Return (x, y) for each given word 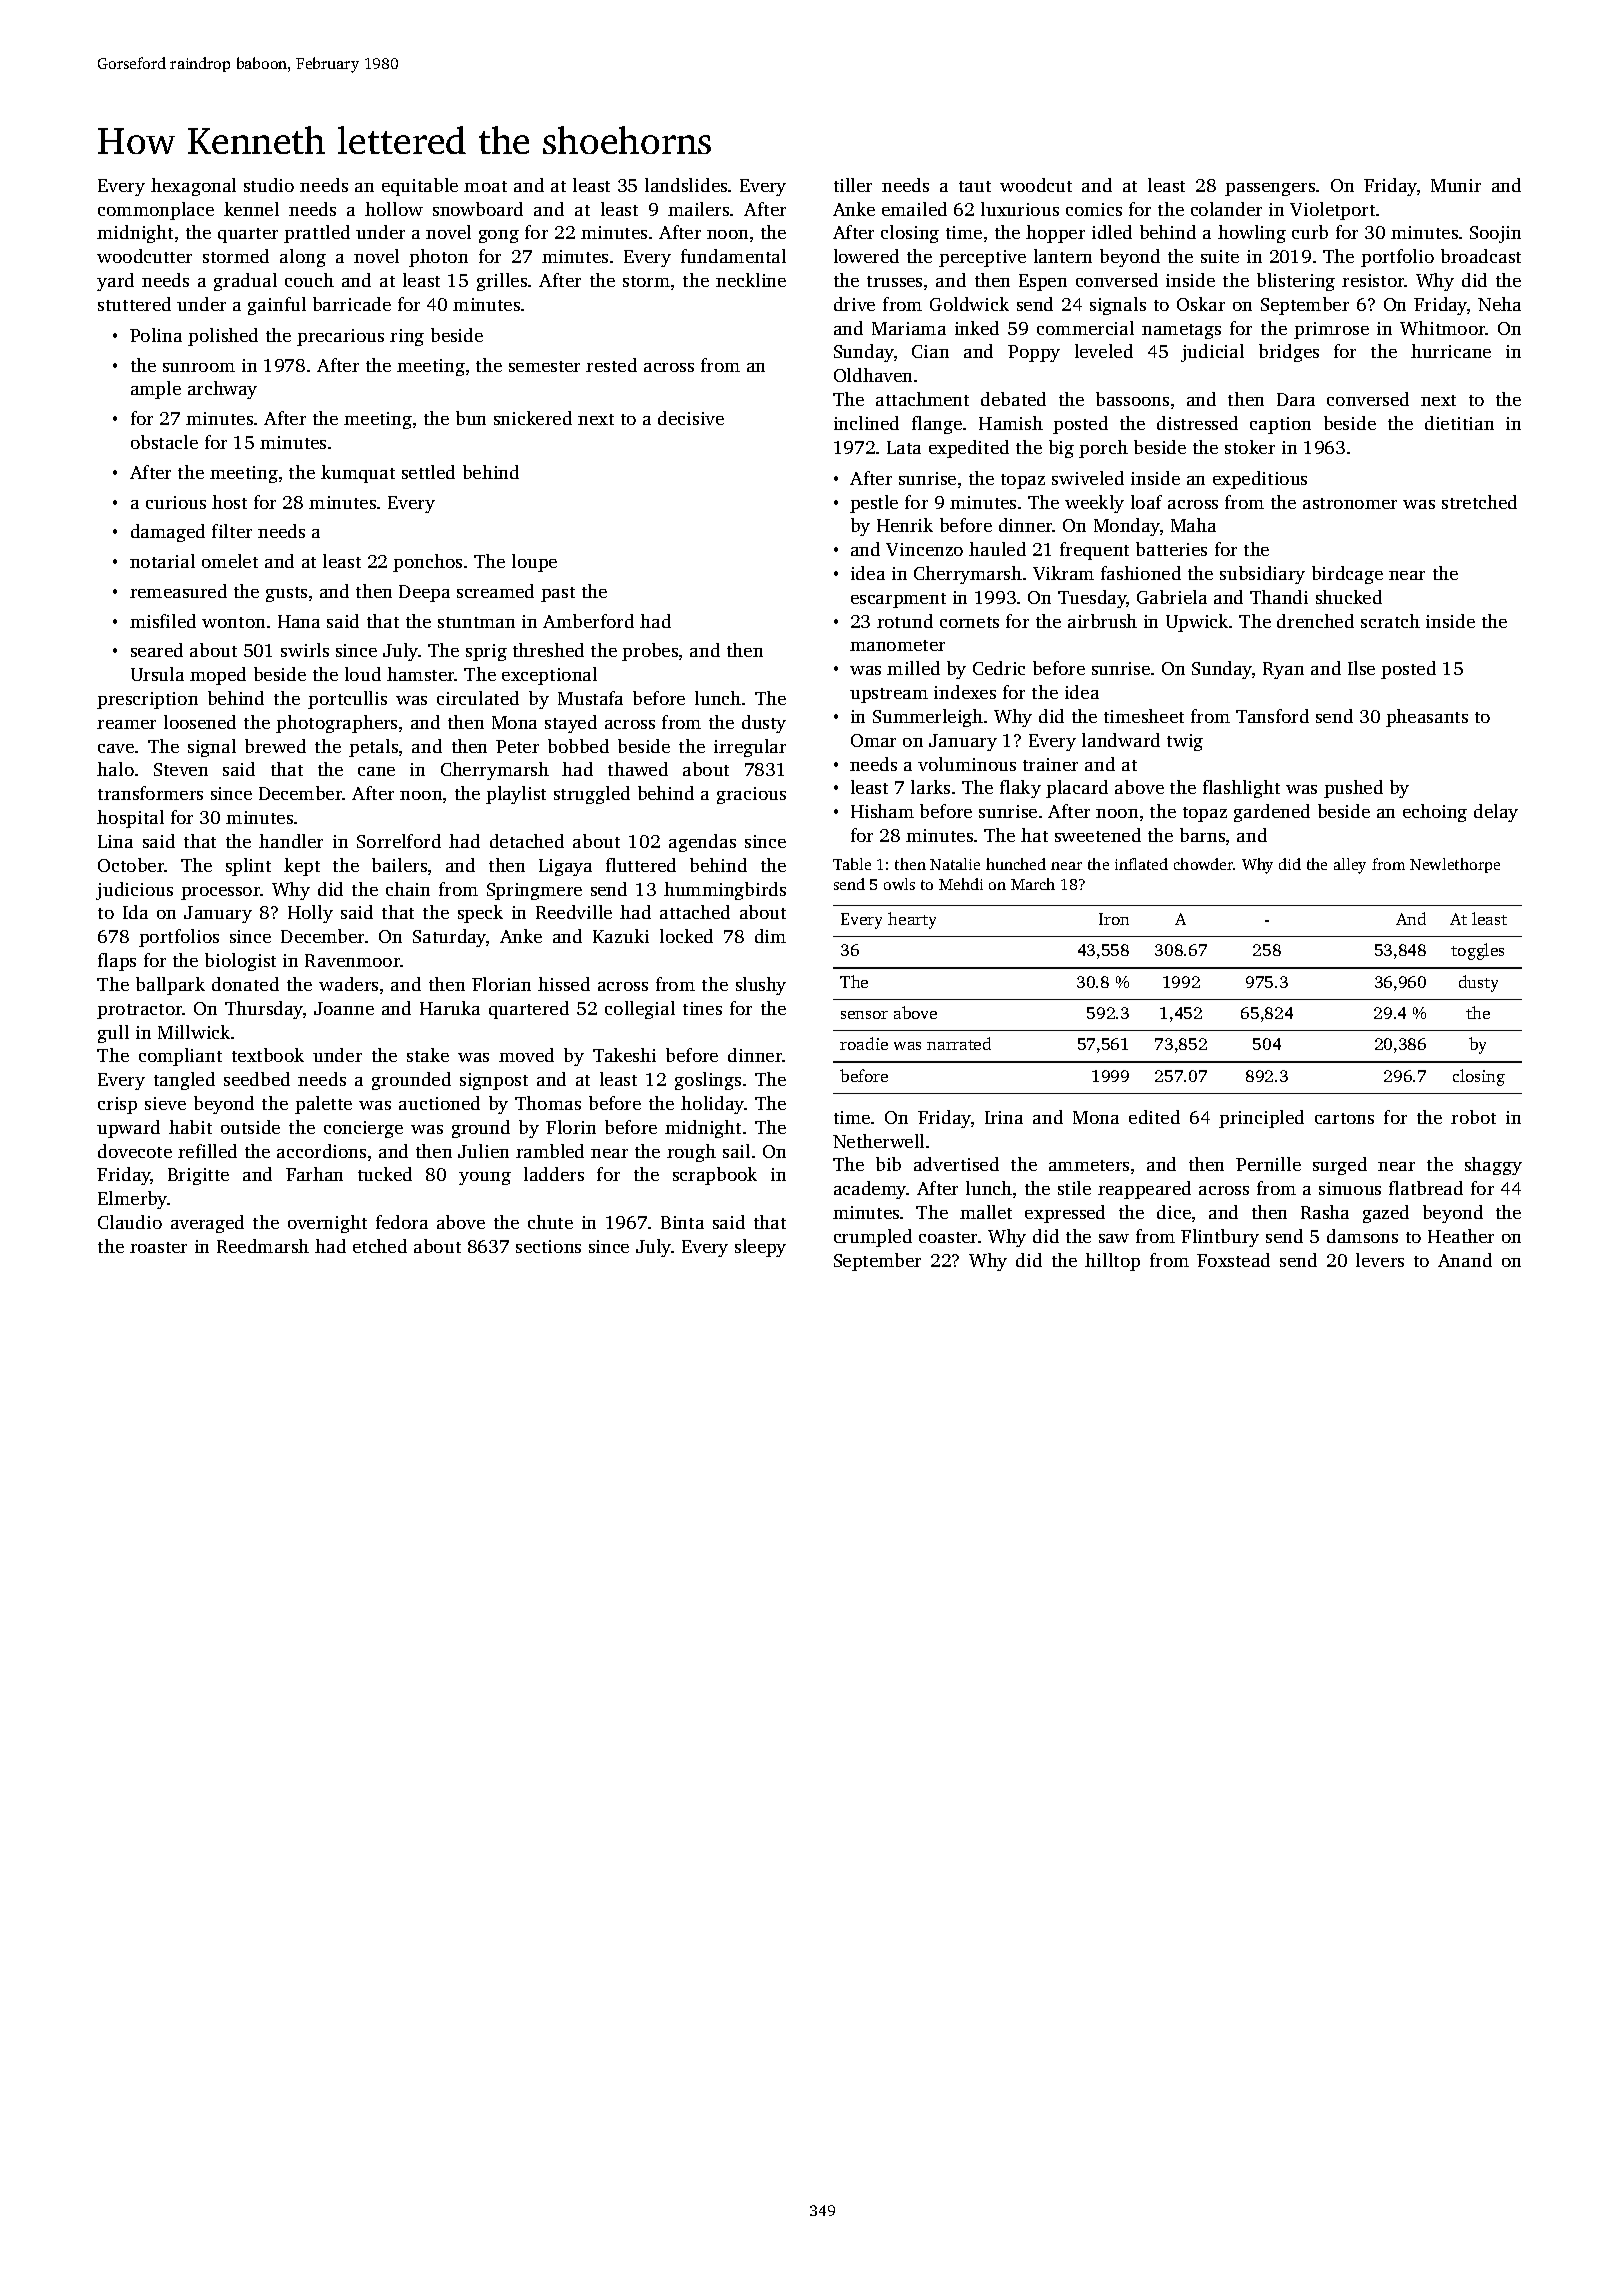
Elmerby (133, 1200)
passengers (1270, 189)
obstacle (164, 442)
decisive (691, 418)
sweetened (1098, 835)
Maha (1193, 525)
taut (975, 186)
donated (245, 984)
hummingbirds (725, 891)
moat (485, 186)
